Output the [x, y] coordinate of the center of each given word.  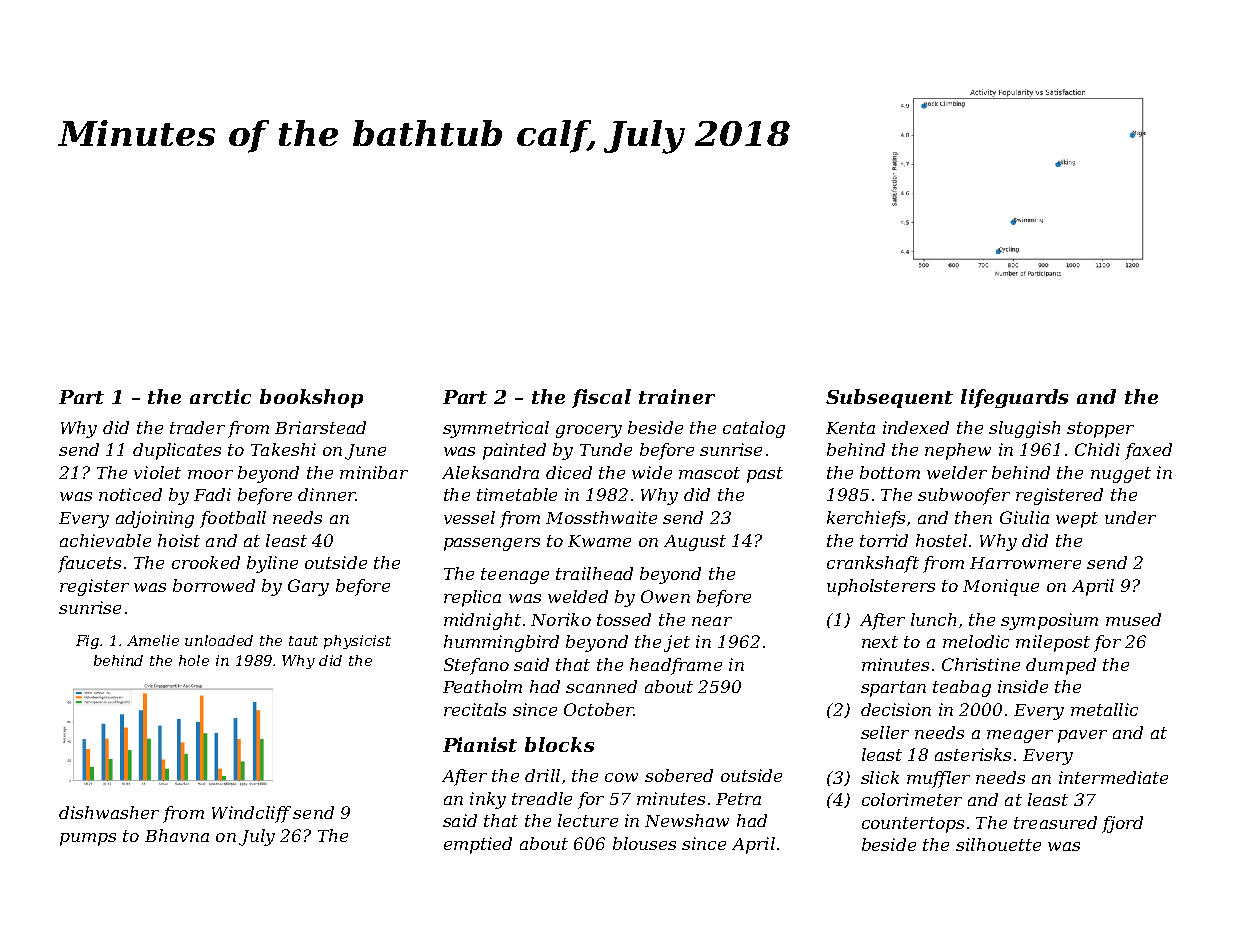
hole [194, 660]
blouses [644, 843]
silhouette [998, 844]
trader [197, 427]
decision [896, 709]
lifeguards [1014, 398]
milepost [1053, 643]
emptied [478, 845]
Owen [665, 596]
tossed [624, 619]
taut [303, 641]
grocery [589, 431]
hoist [179, 540]
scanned [601, 686]
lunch [933, 619]
